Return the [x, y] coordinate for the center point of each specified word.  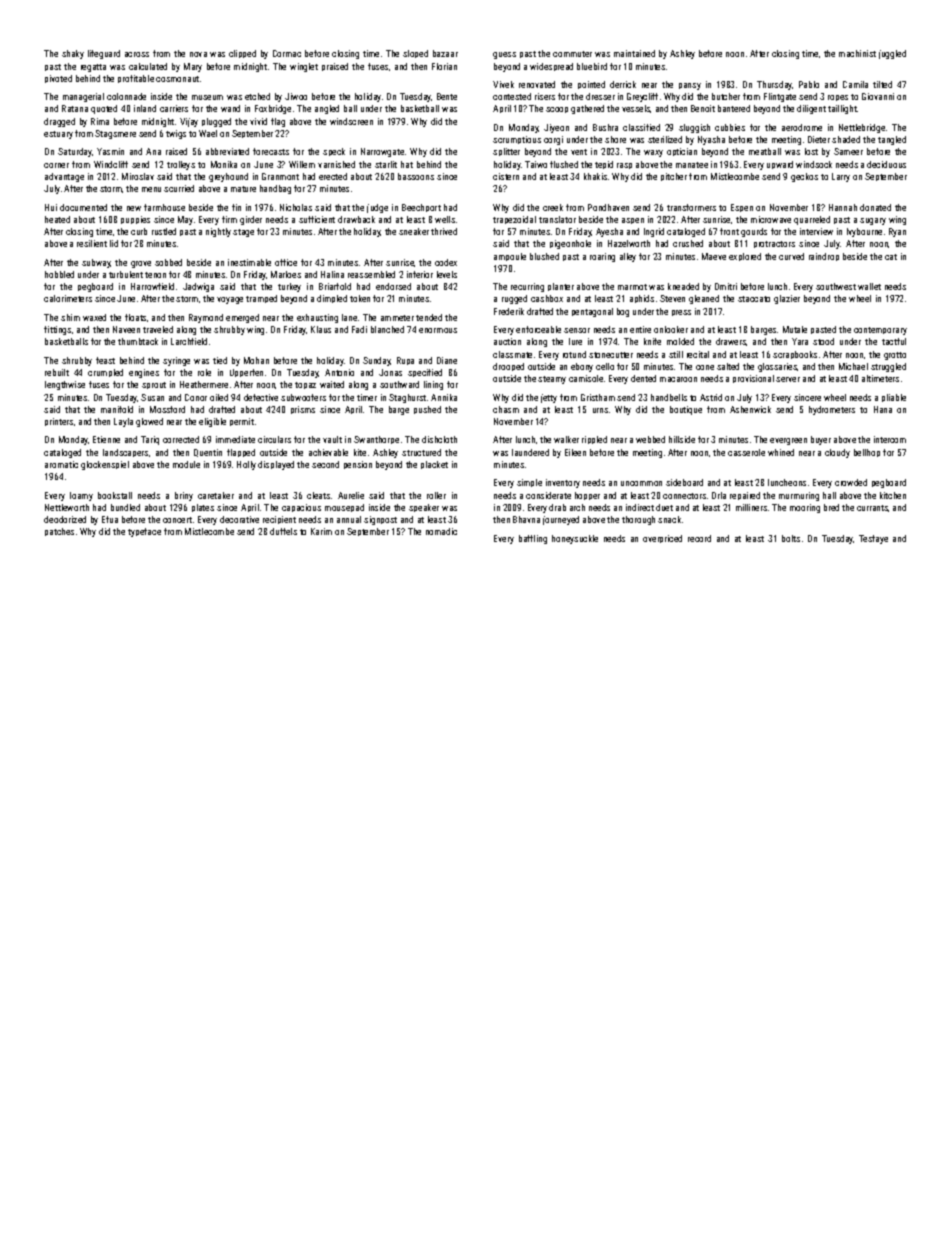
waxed [94, 317]
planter [561, 287]
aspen [633, 221]
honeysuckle [575, 539]
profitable [136, 79]
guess [504, 55]
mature [243, 189]
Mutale [795, 329]
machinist [857, 53]
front [729, 231]
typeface [144, 532]
